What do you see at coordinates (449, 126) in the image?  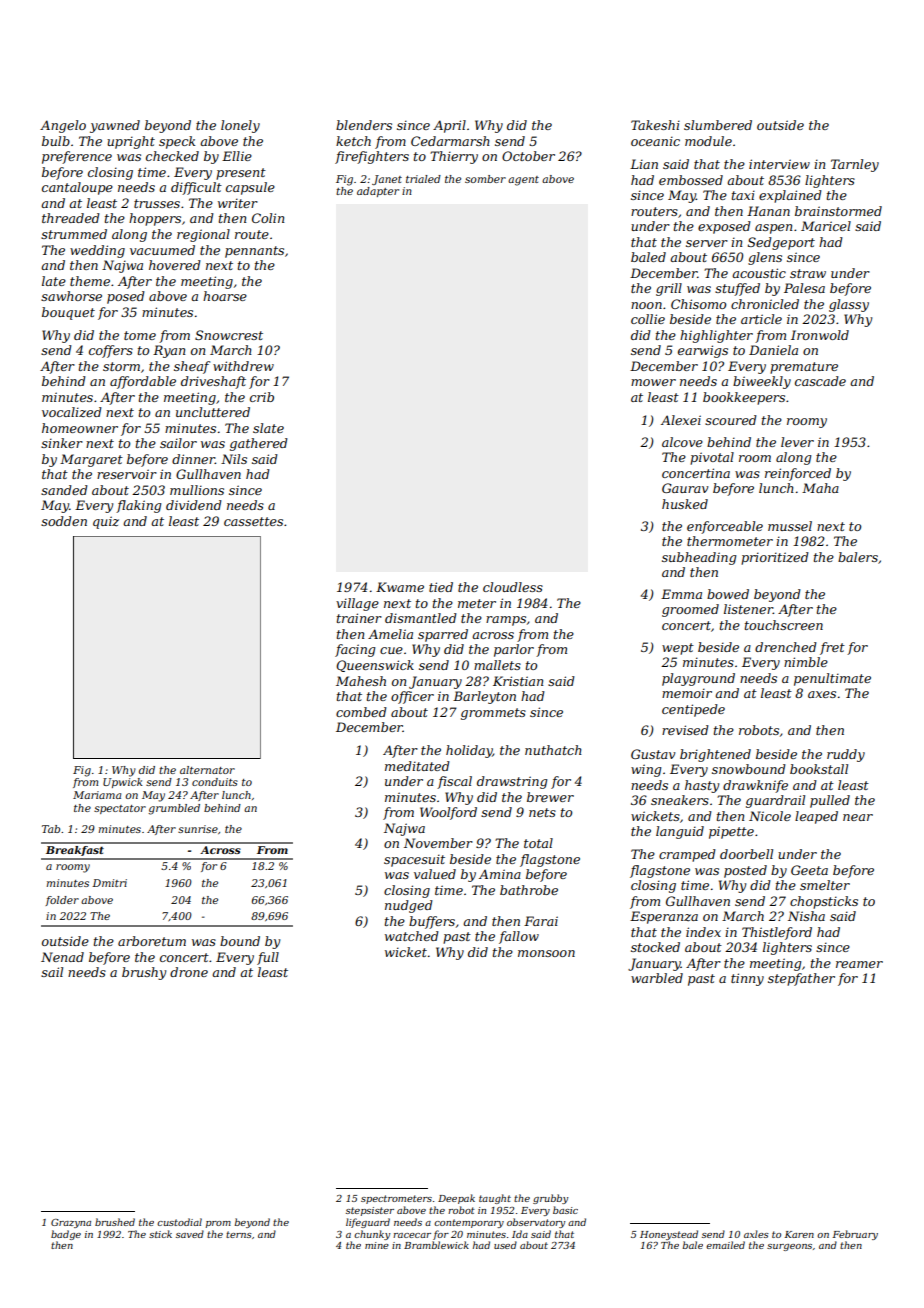 I see `April` at bounding box center [449, 126].
